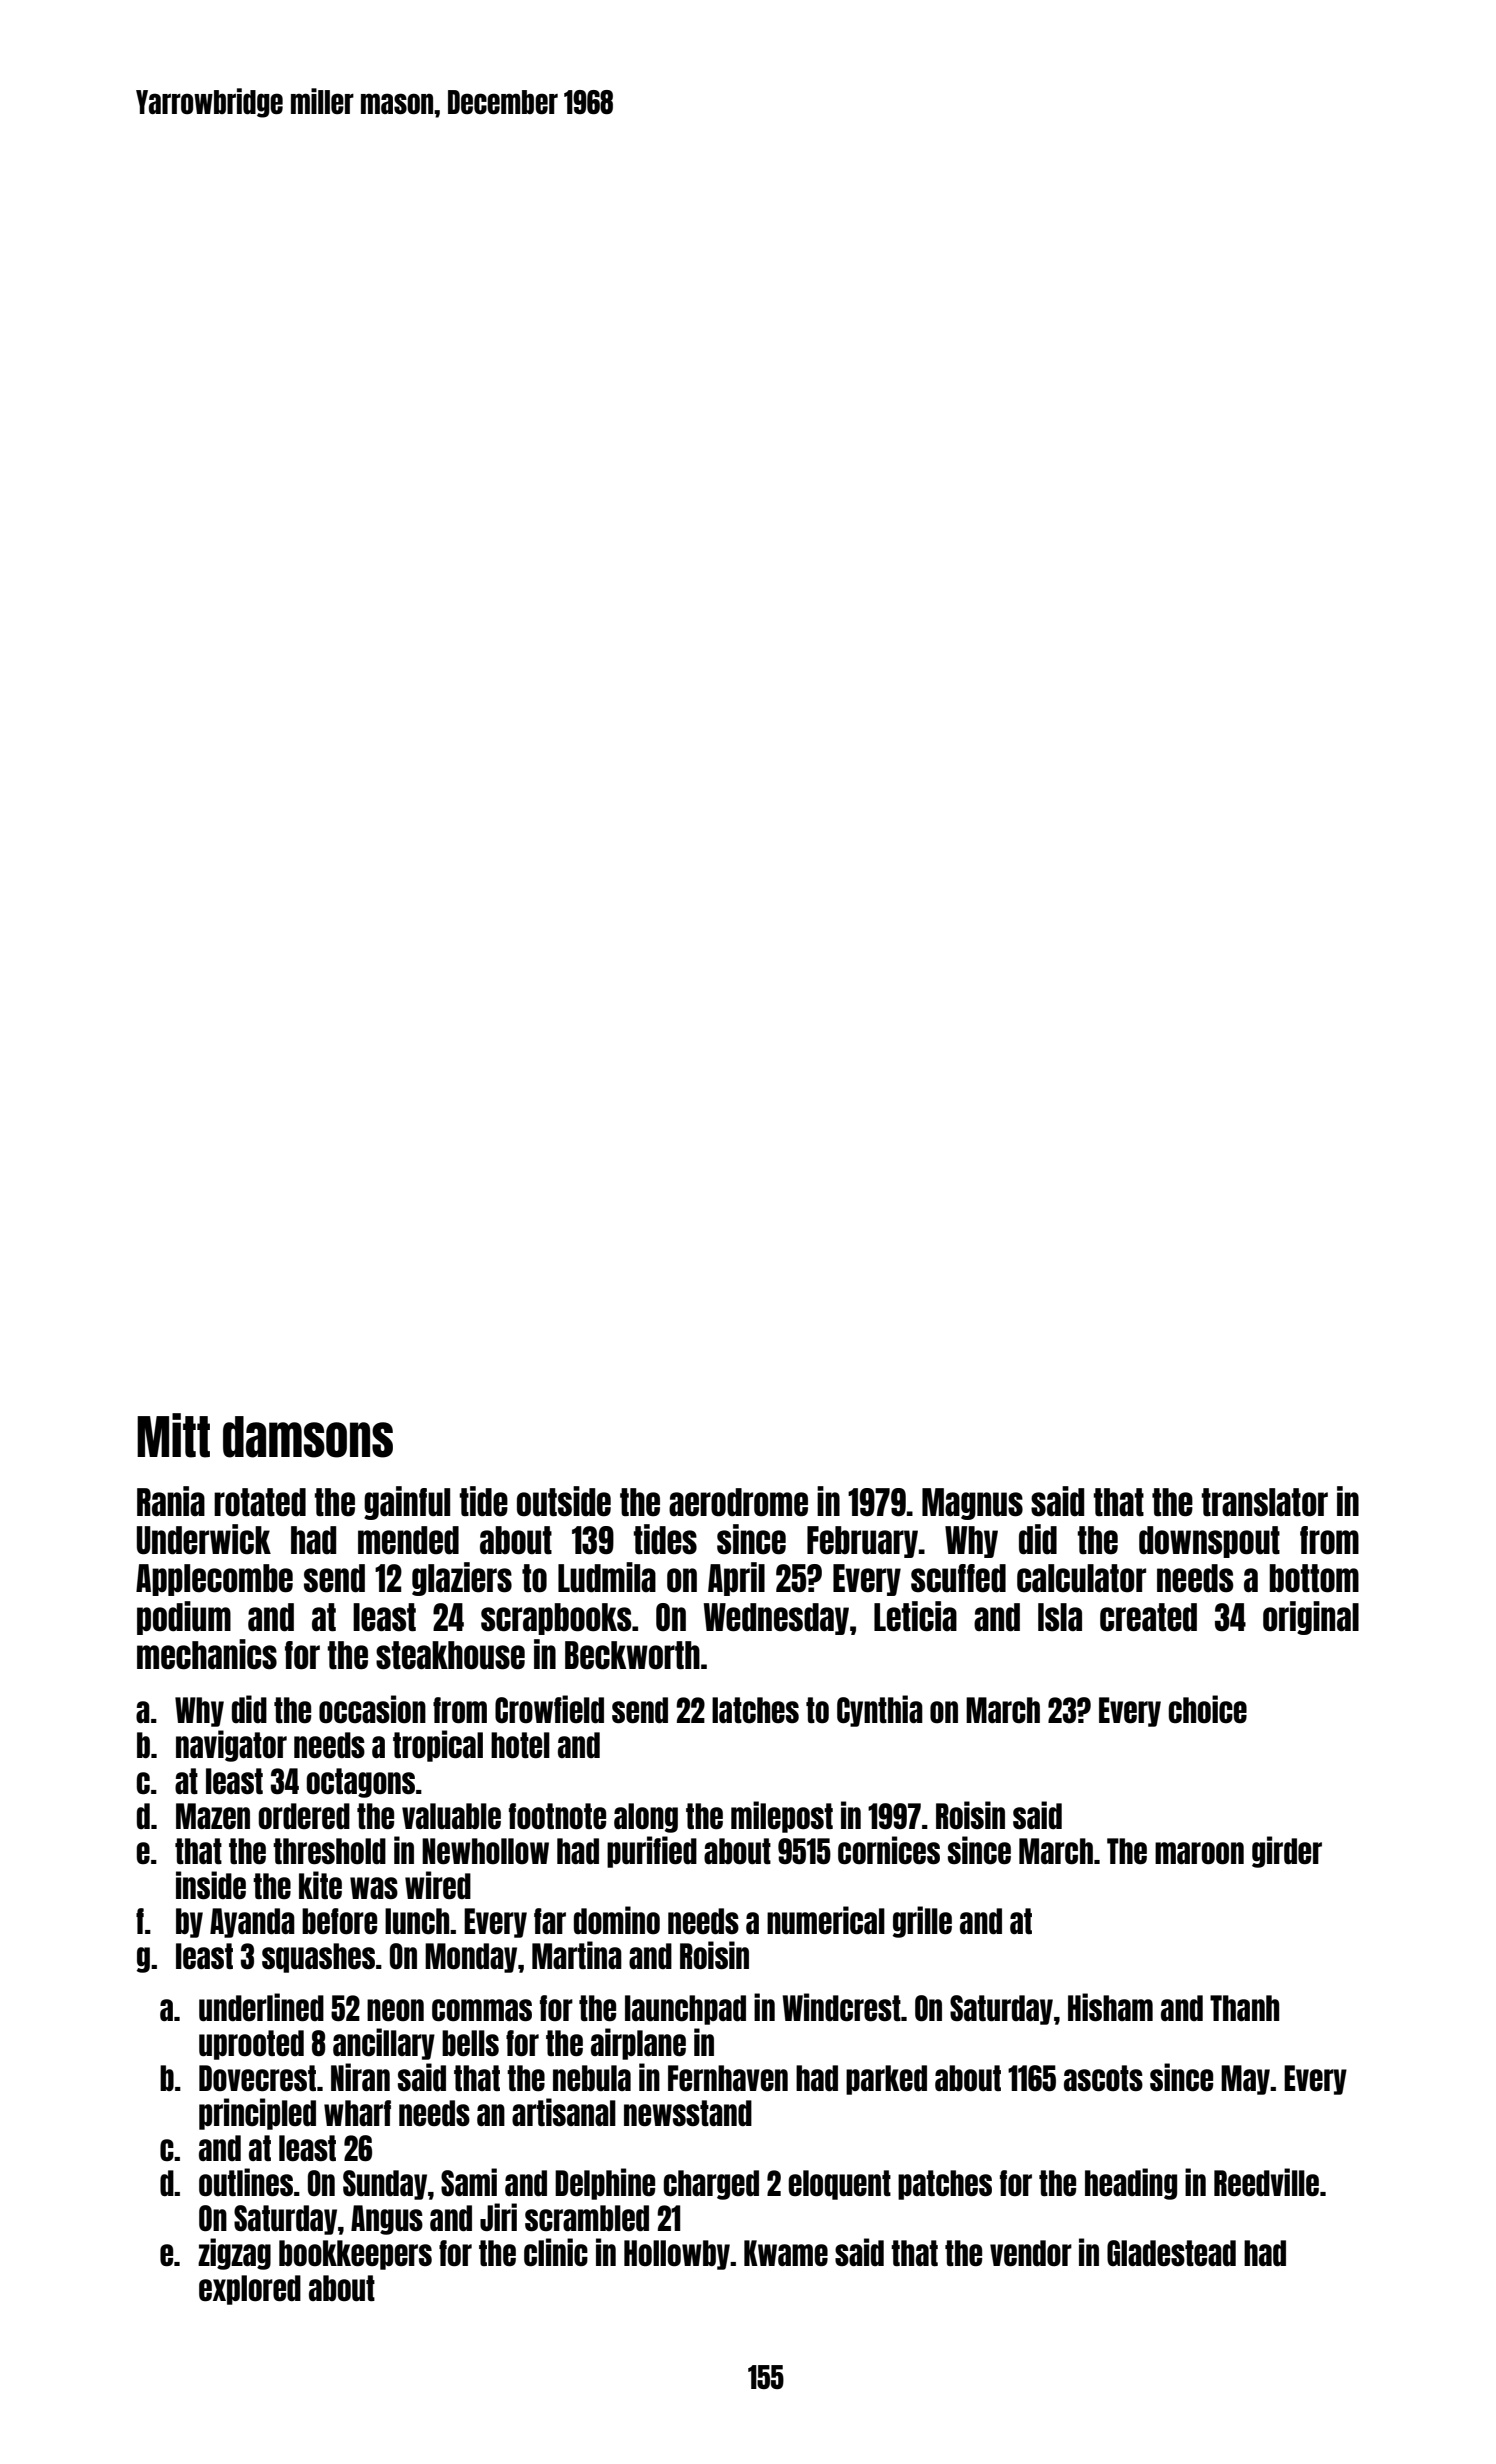 Image resolution: width=1496 pixels, height=2464 pixels. What do you see at coordinates (1031, 2253) in the screenshot?
I see `vendor` at bounding box center [1031, 2253].
